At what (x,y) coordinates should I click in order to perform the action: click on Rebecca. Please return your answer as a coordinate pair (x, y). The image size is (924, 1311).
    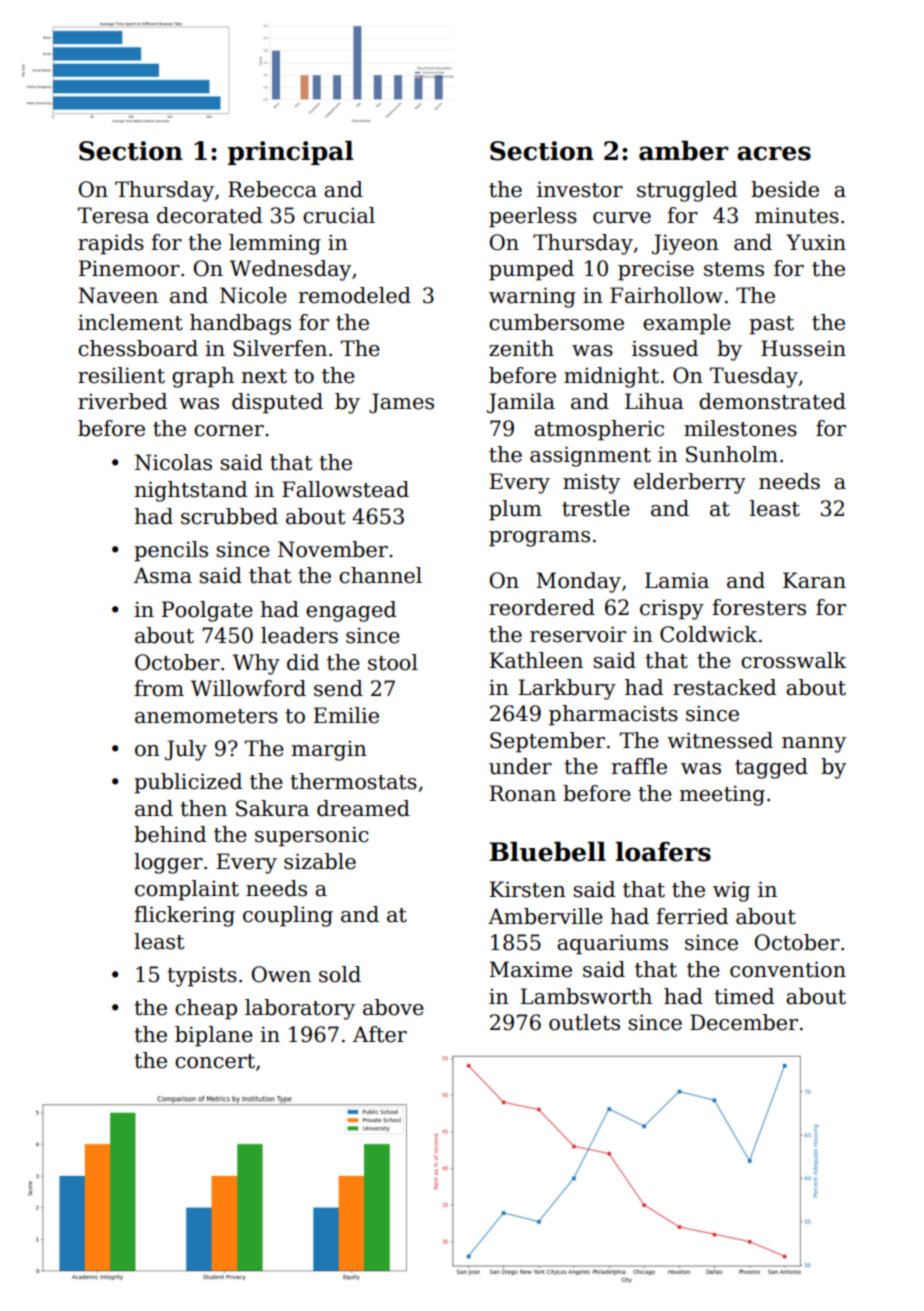
    Looking at the image, I should click on (272, 189).
